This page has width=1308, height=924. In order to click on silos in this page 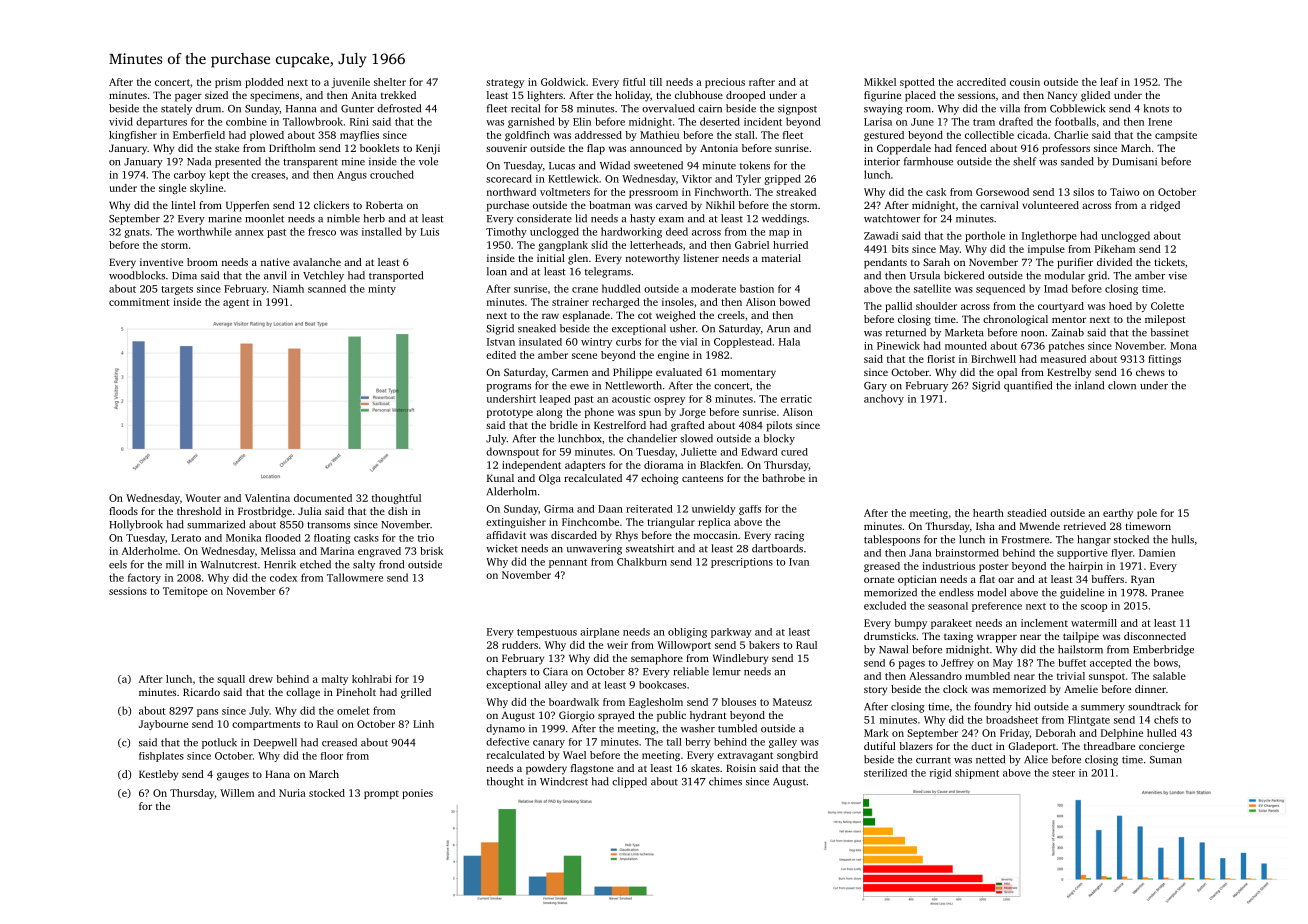, I will do `click(1083, 192)`.
